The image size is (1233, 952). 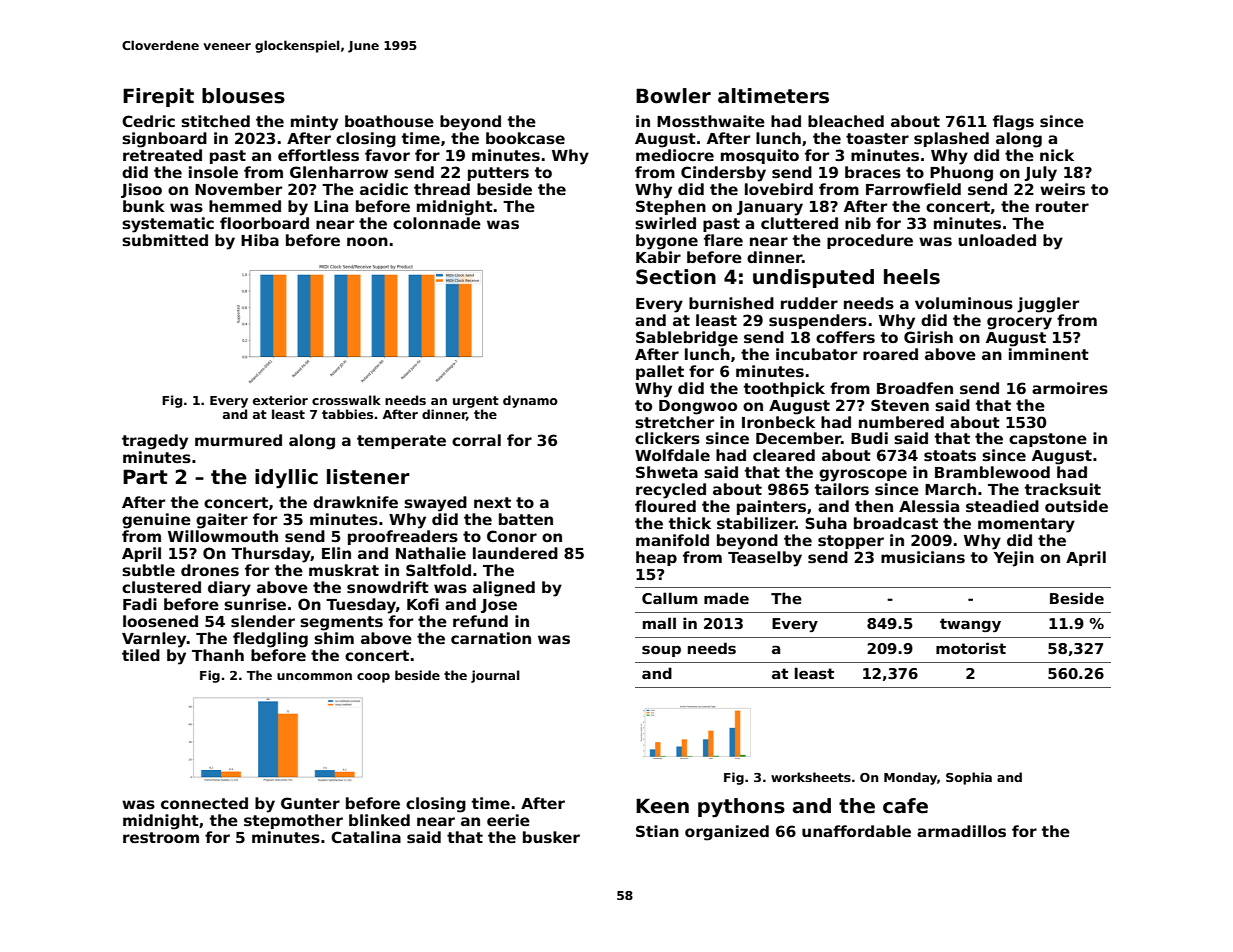 I want to click on Budi, so click(x=869, y=438).
